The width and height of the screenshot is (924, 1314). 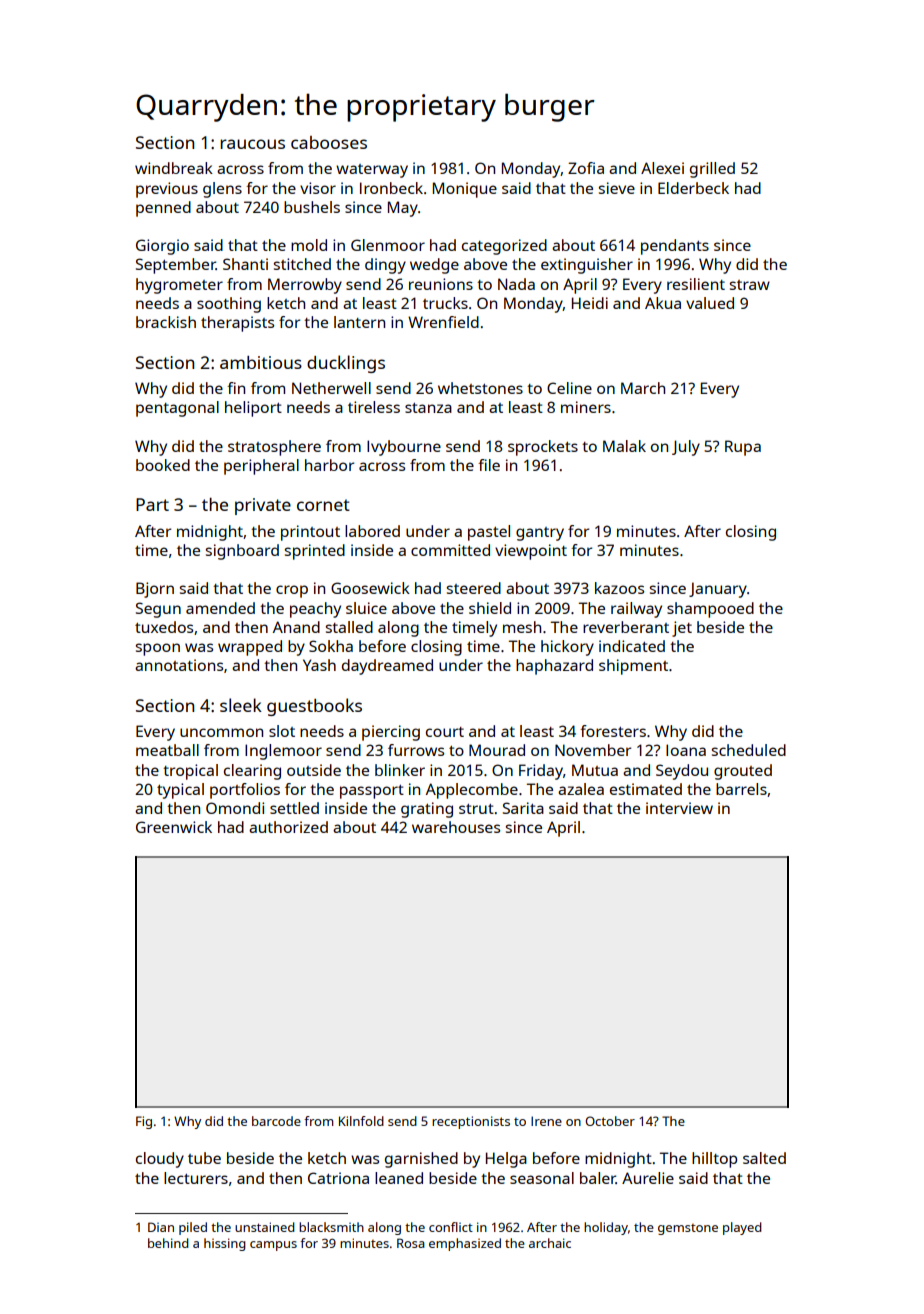 What do you see at coordinates (404, 448) in the screenshot?
I see `Ivybourne` at bounding box center [404, 448].
